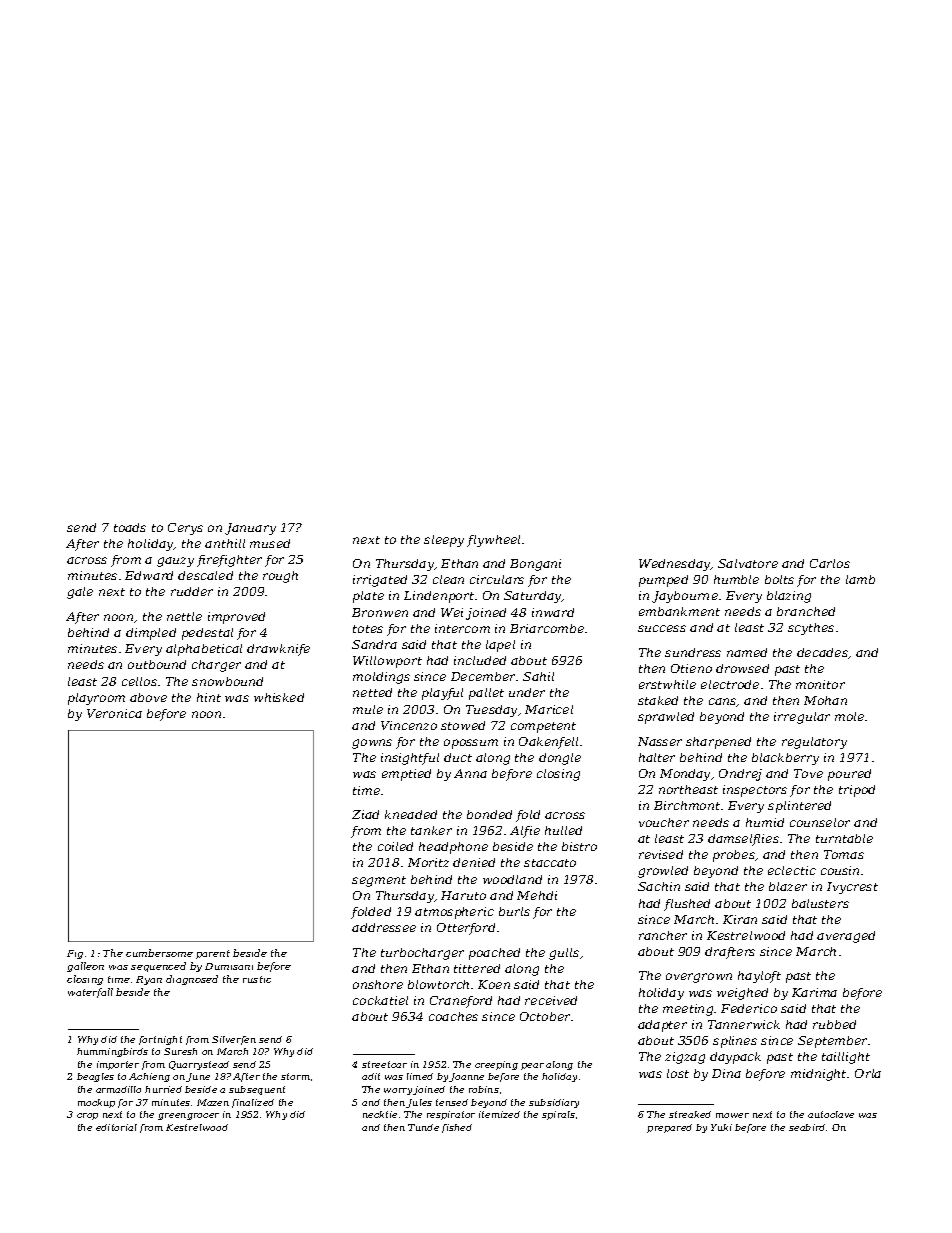 Image resolution: width=952 pixels, height=1233 pixels. I want to click on editorial, so click(116, 1127).
